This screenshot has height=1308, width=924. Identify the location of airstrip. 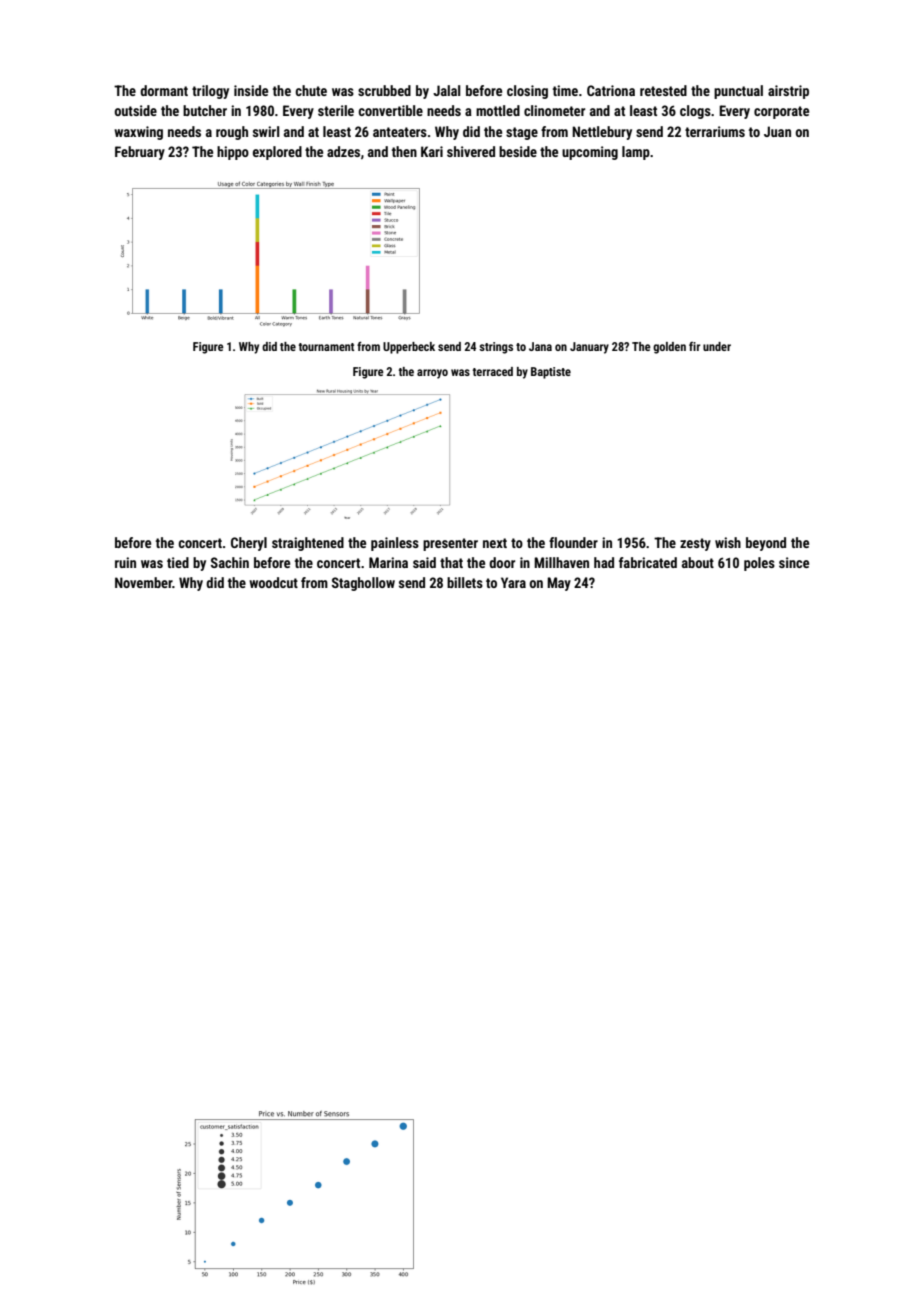
(788, 92).
